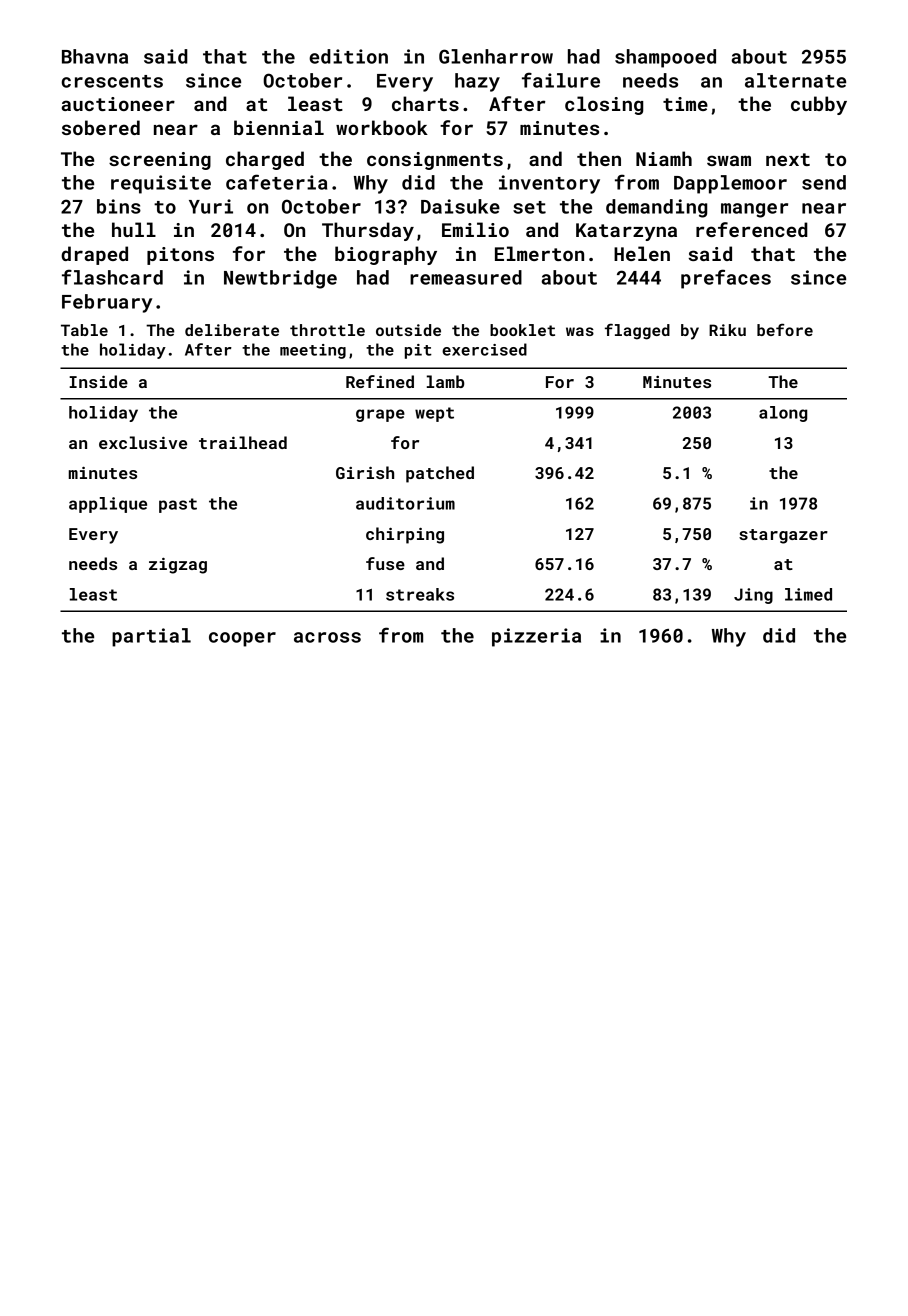  I want to click on Bhavna, so click(95, 56).
